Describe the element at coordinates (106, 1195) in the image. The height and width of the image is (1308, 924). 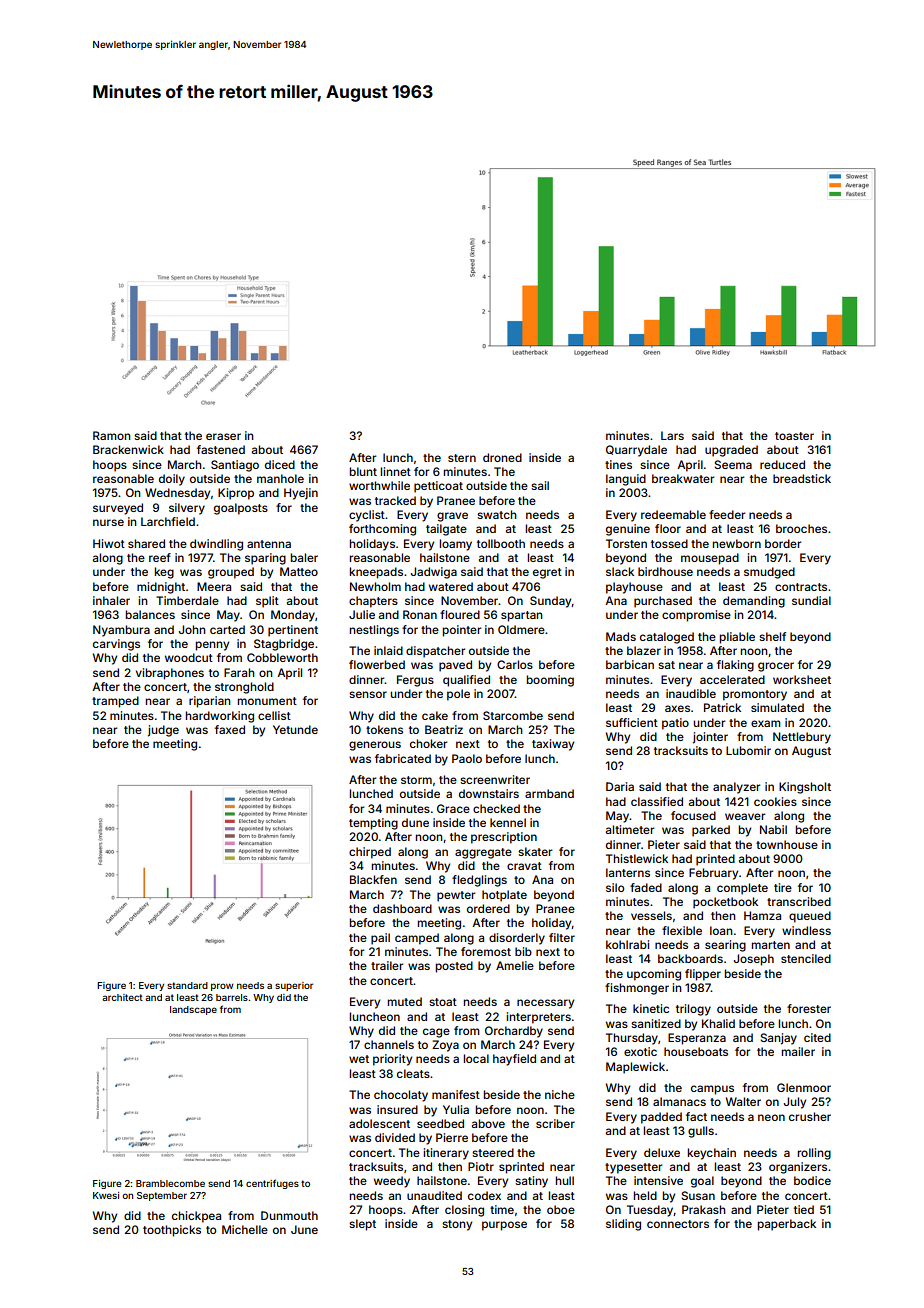
I see `Kwesi` at that location.
